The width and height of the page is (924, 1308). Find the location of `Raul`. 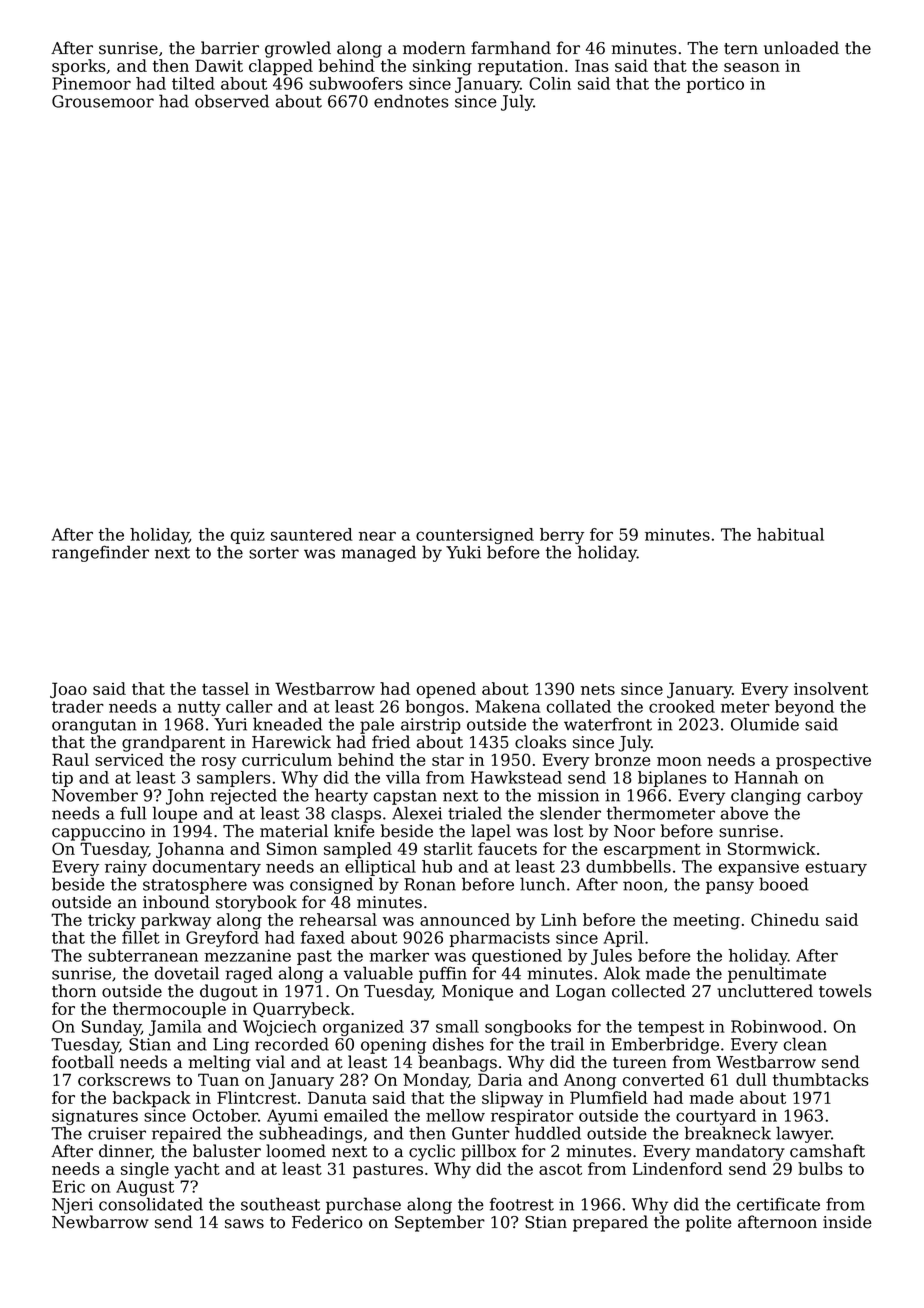

Raul is located at coordinates (70, 759).
